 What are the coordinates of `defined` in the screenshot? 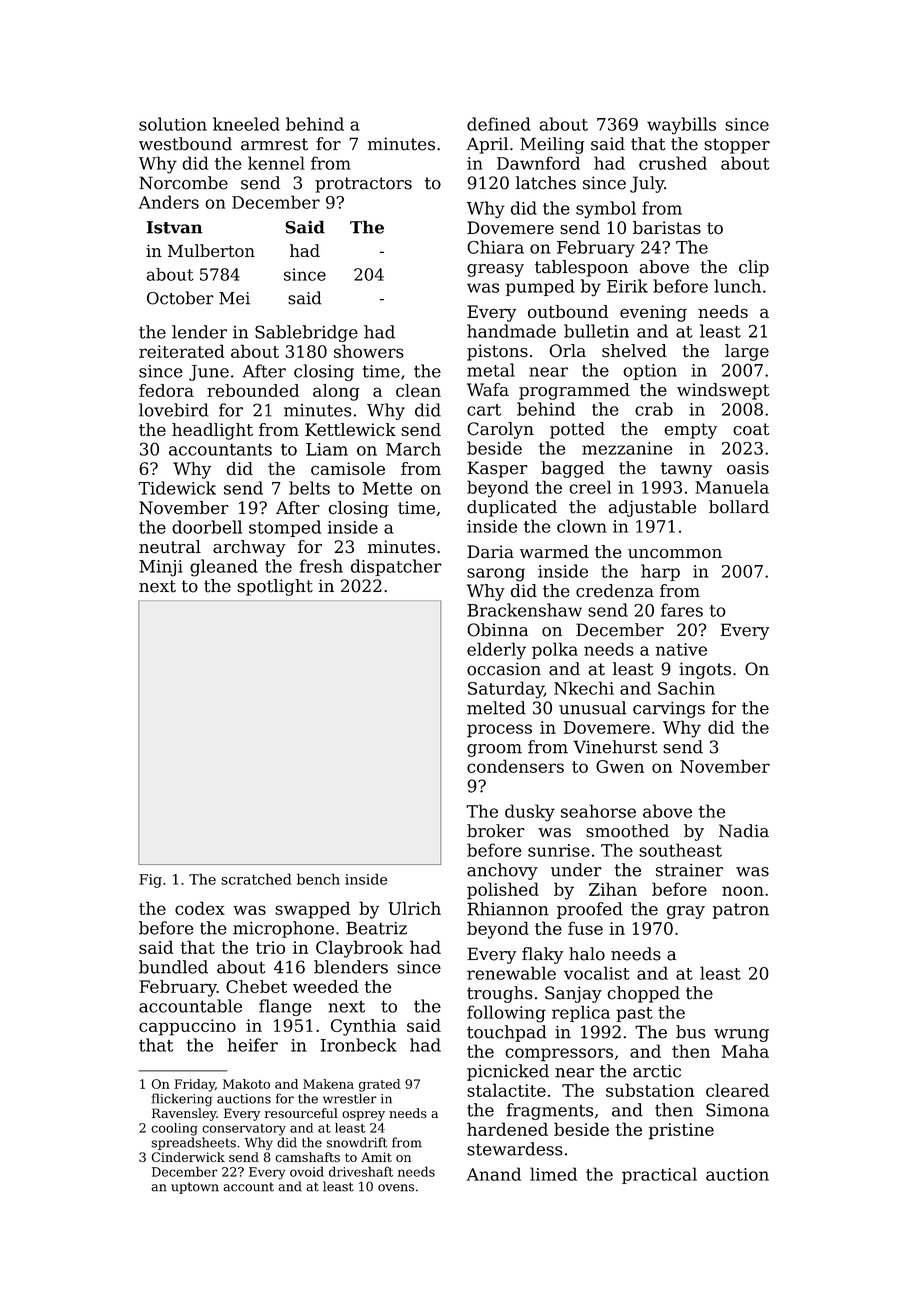 It's located at (499, 124).
